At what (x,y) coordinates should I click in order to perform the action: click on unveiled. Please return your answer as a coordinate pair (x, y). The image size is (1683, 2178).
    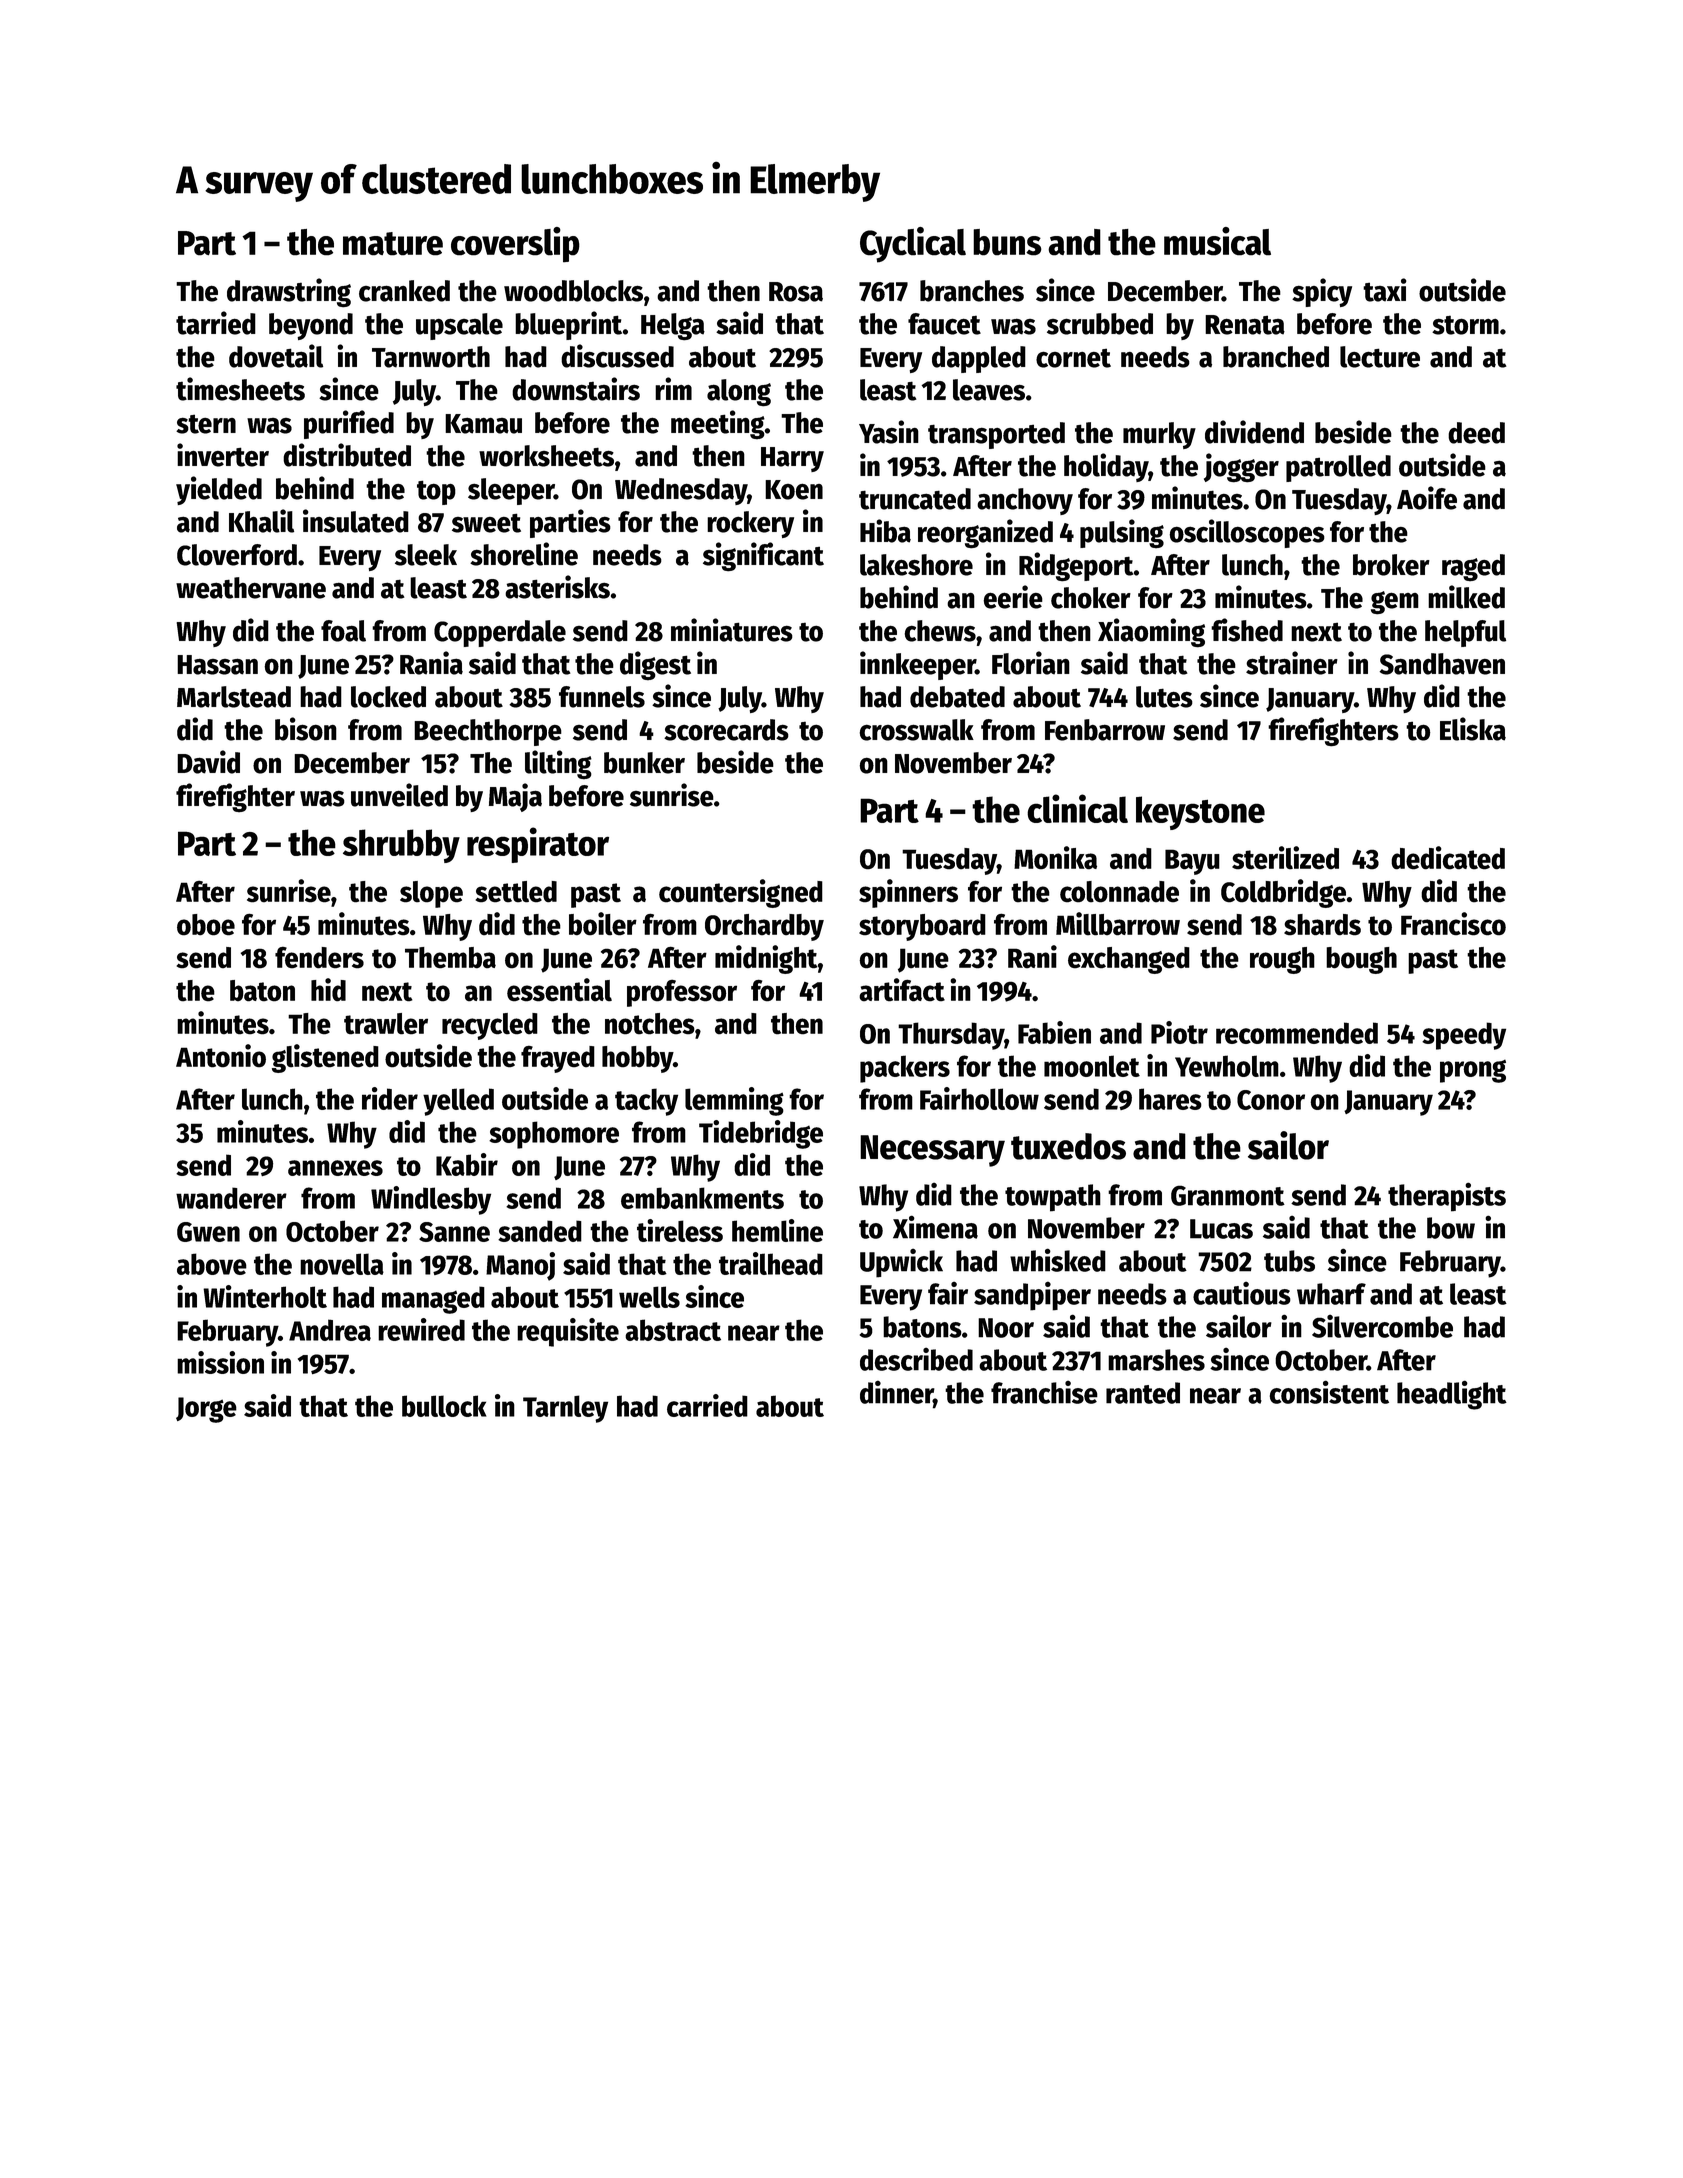
    Looking at the image, I should click on (399, 795).
